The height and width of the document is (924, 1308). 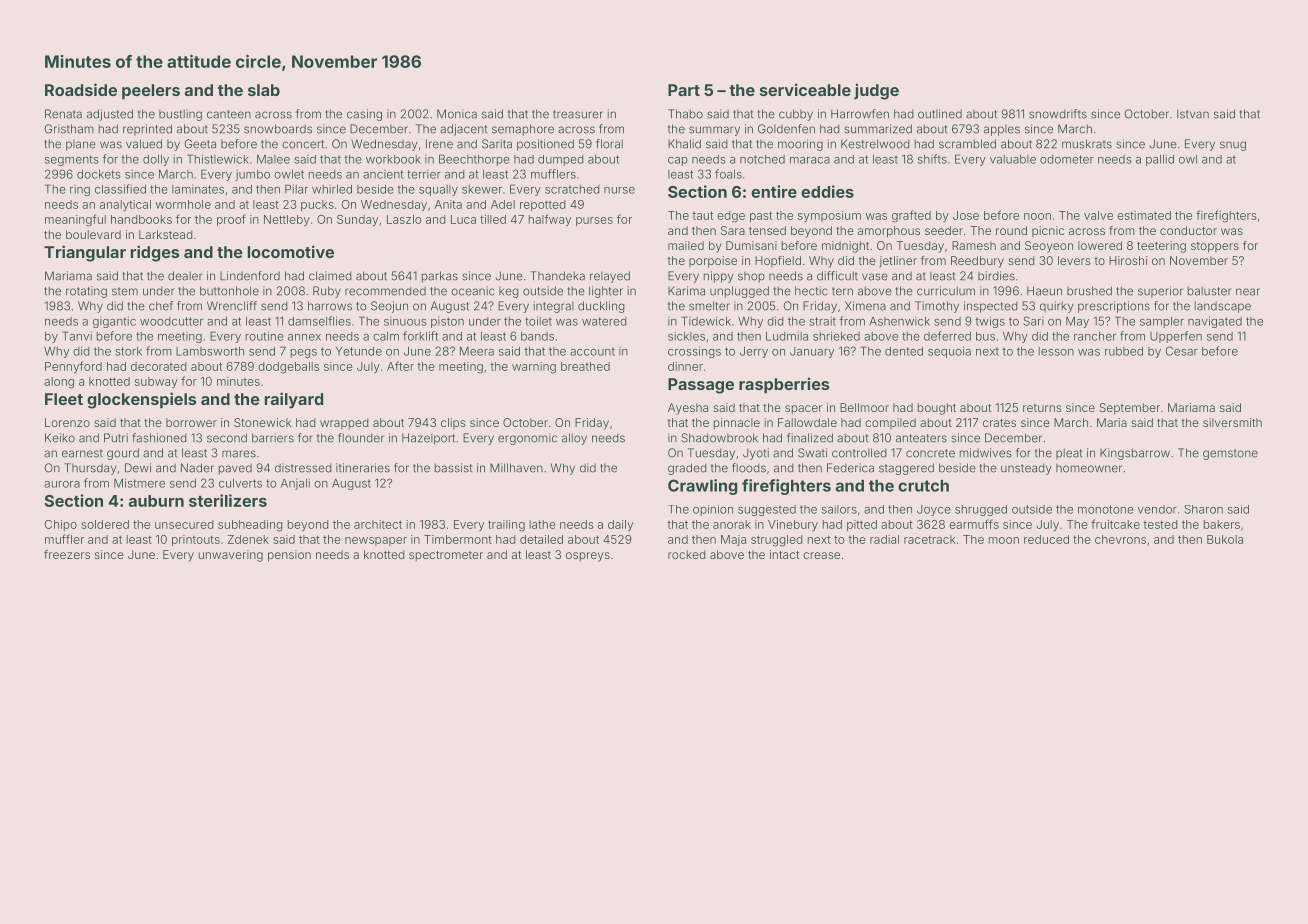 What do you see at coordinates (1037, 216) in the document?
I see `noon` at bounding box center [1037, 216].
